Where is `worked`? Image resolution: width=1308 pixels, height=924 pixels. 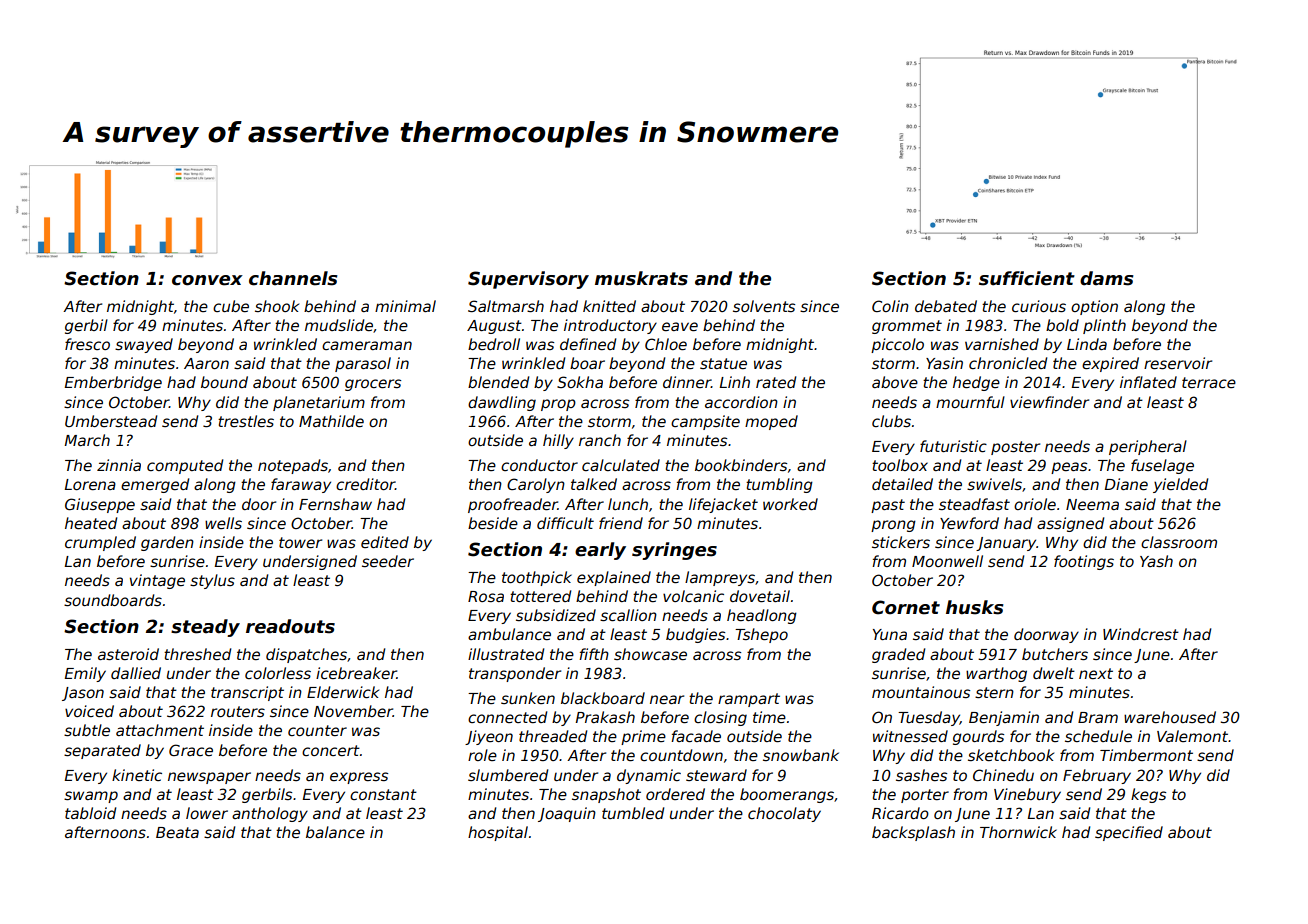
worked is located at coordinates (790, 504).
